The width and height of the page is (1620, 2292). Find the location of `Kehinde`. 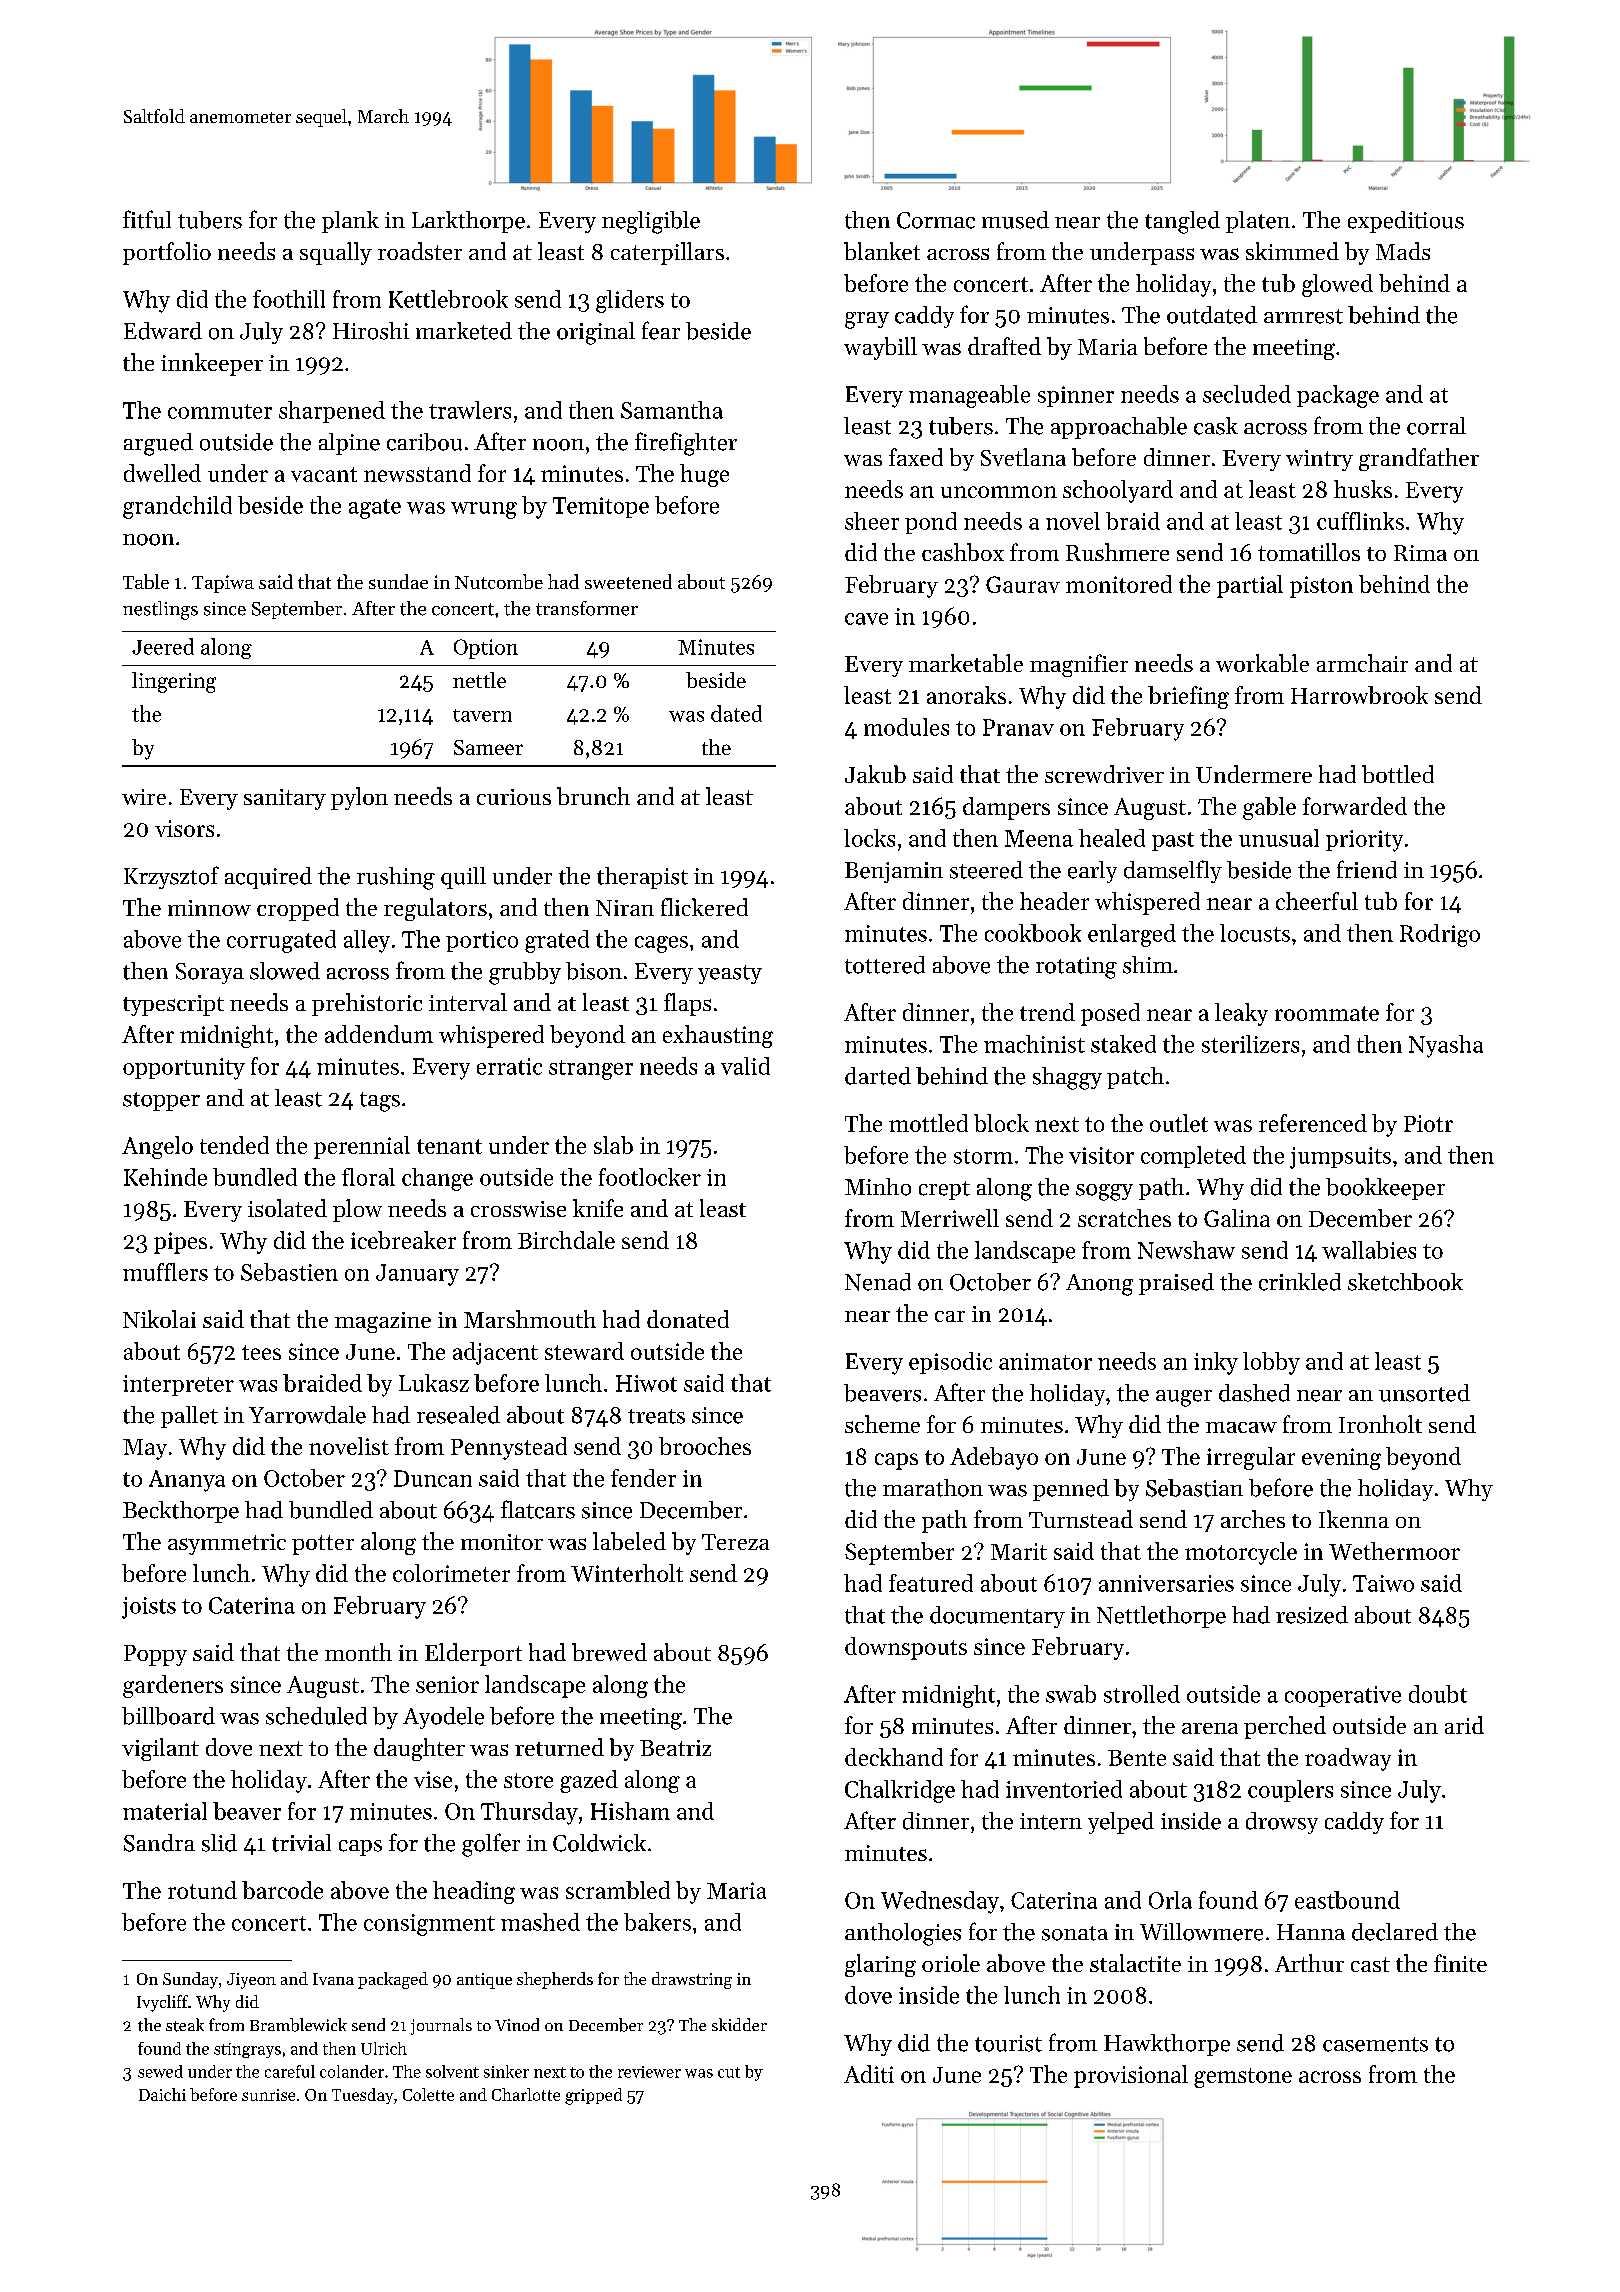

Kehinde is located at coordinates (165, 1177).
